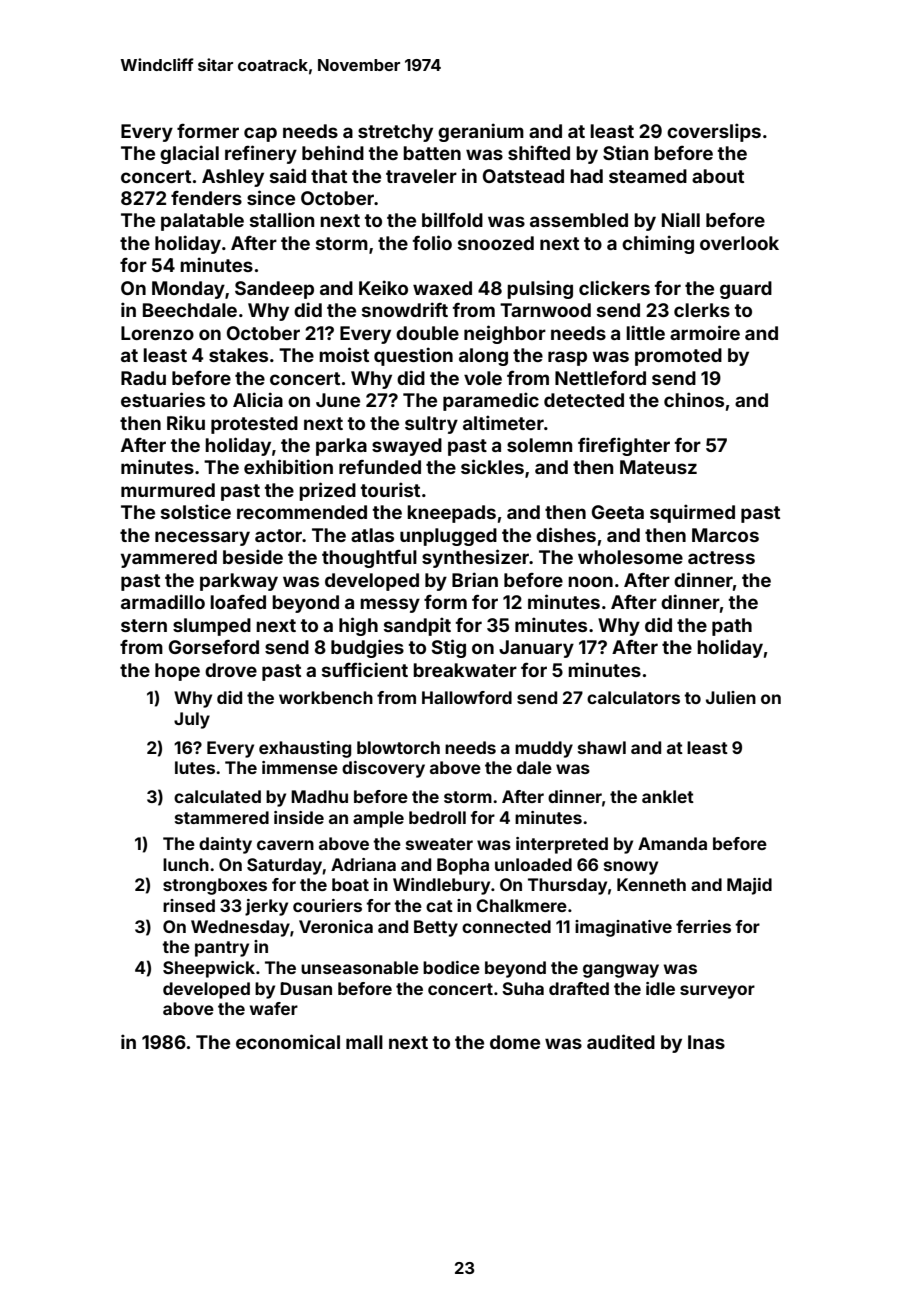 Image resolution: width=908 pixels, height=1316 pixels. What do you see at coordinates (721, 557) in the image?
I see `actress` at bounding box center [721, 557].
